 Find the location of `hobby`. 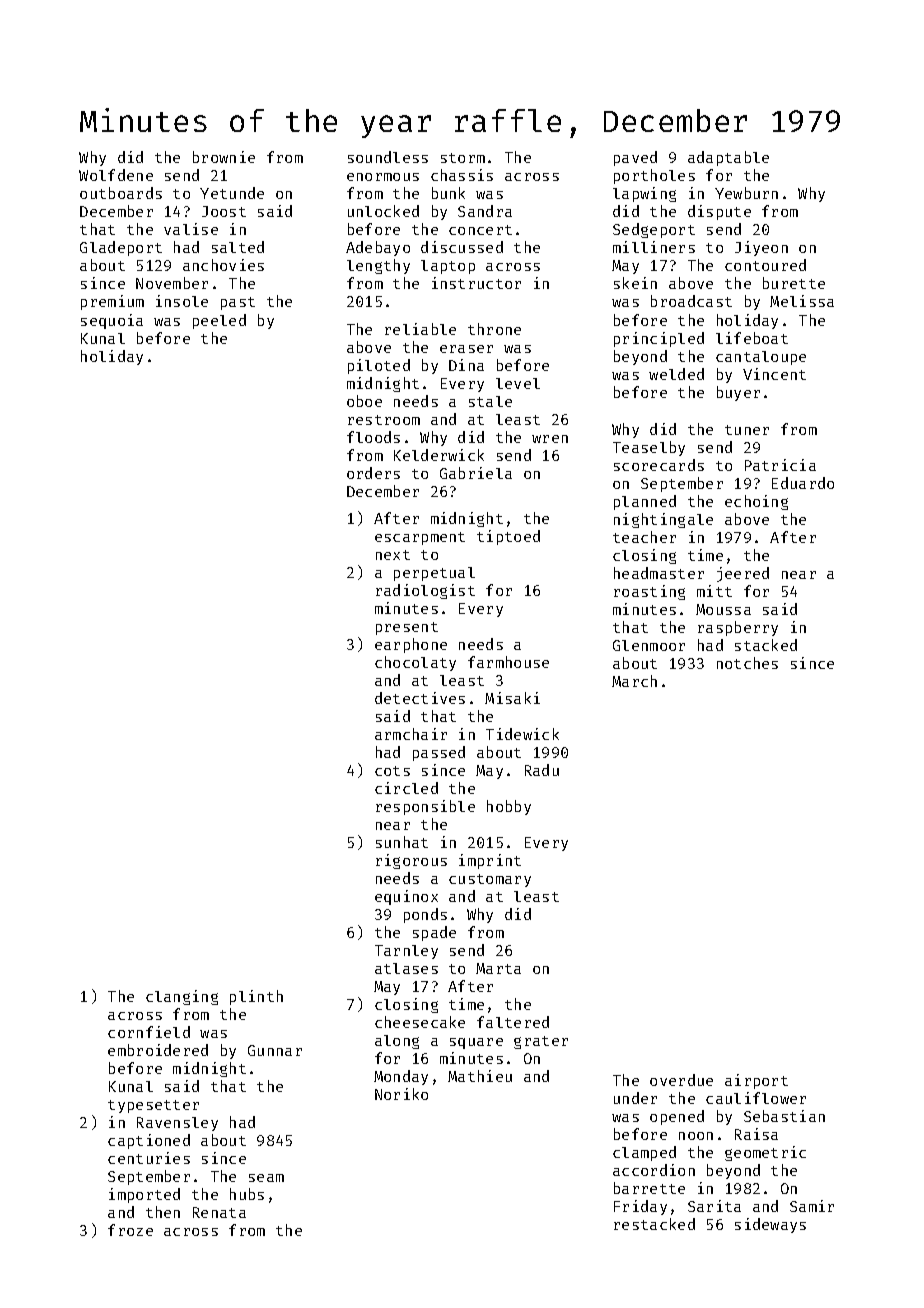

hobby is located at coordinates (509, 807).
